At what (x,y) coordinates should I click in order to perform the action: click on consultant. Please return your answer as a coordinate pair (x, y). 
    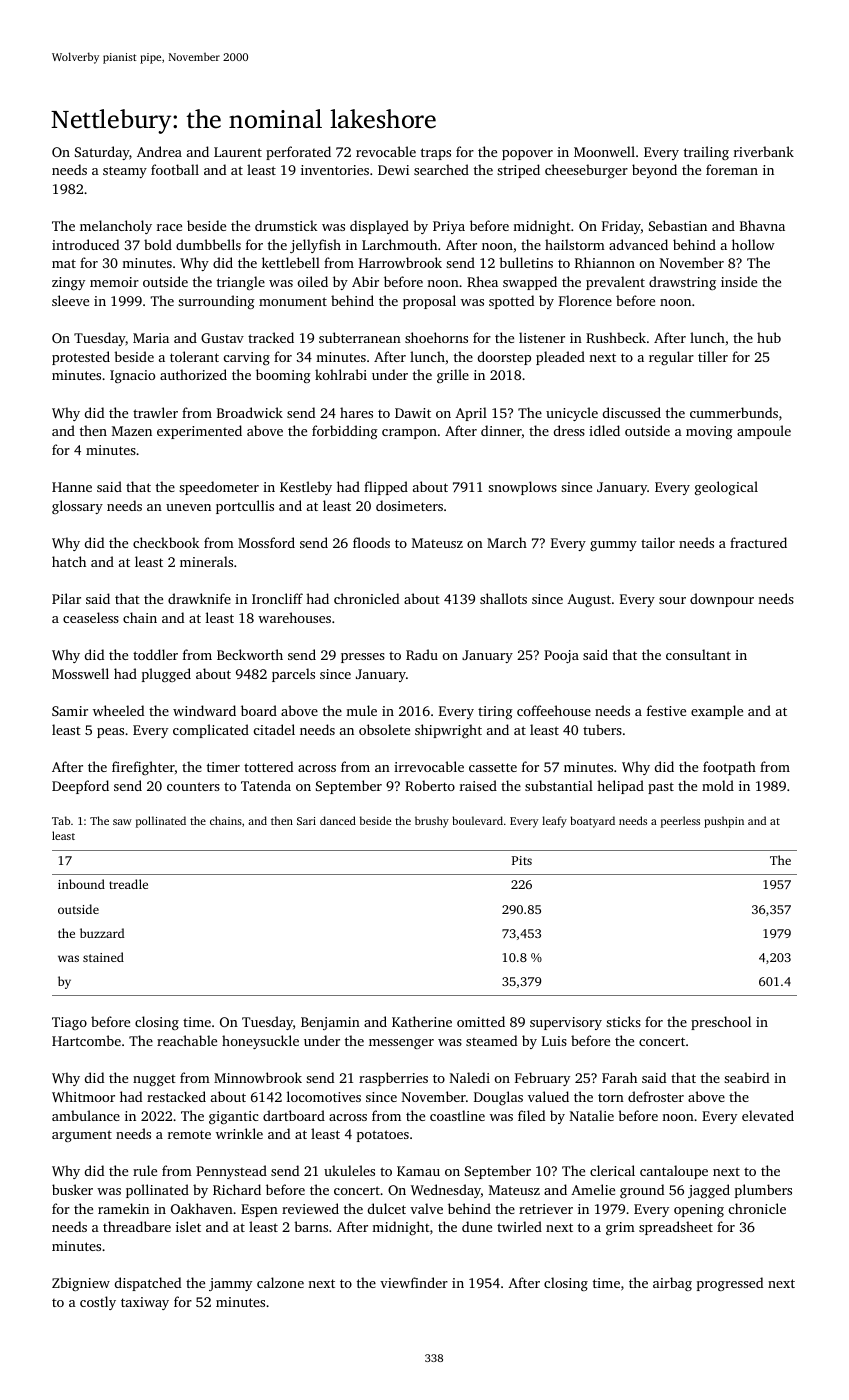
    Looking at the image, I should click on (698, 654).
